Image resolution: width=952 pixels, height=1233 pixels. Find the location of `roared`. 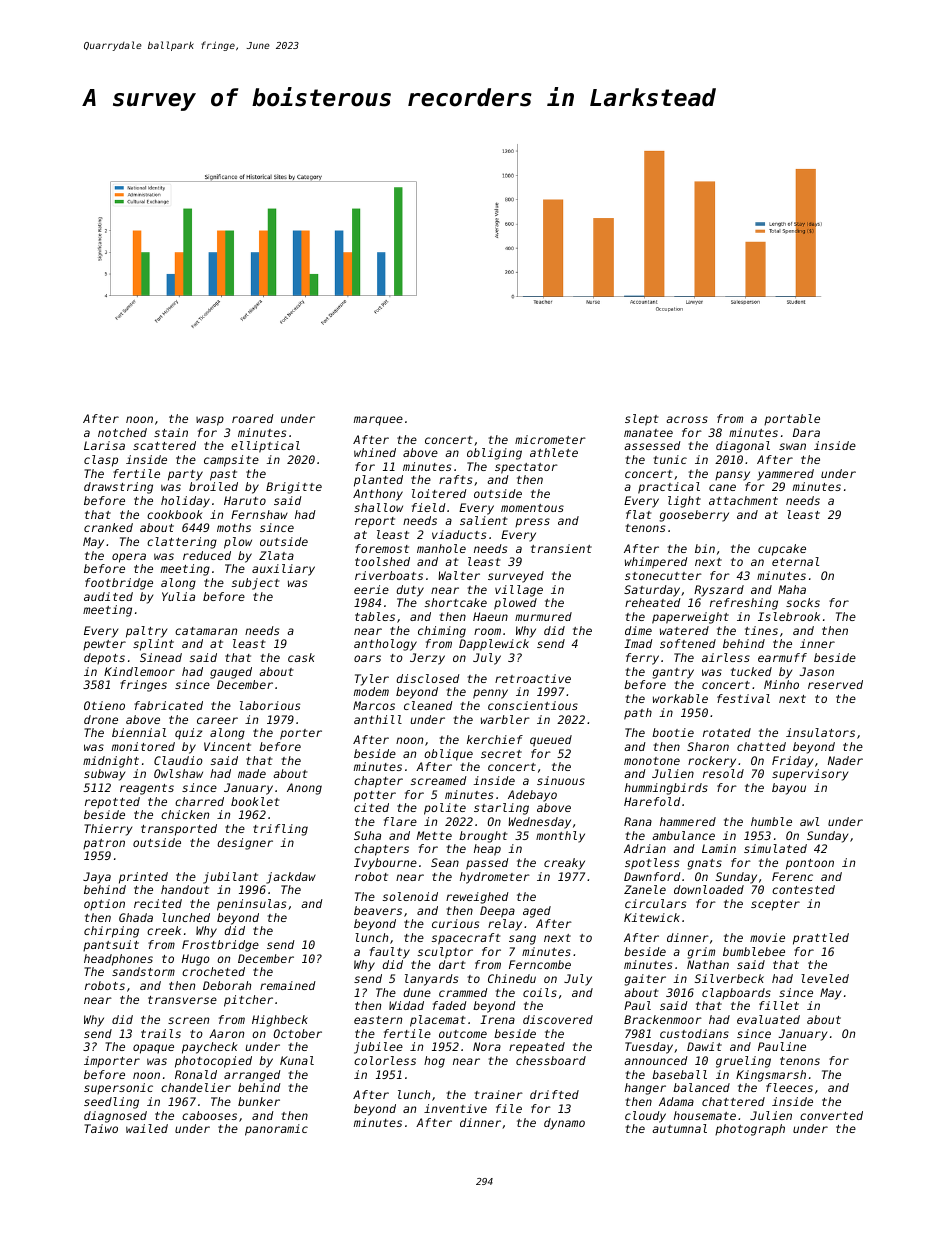

roared is located at coordinates (253, 418).
